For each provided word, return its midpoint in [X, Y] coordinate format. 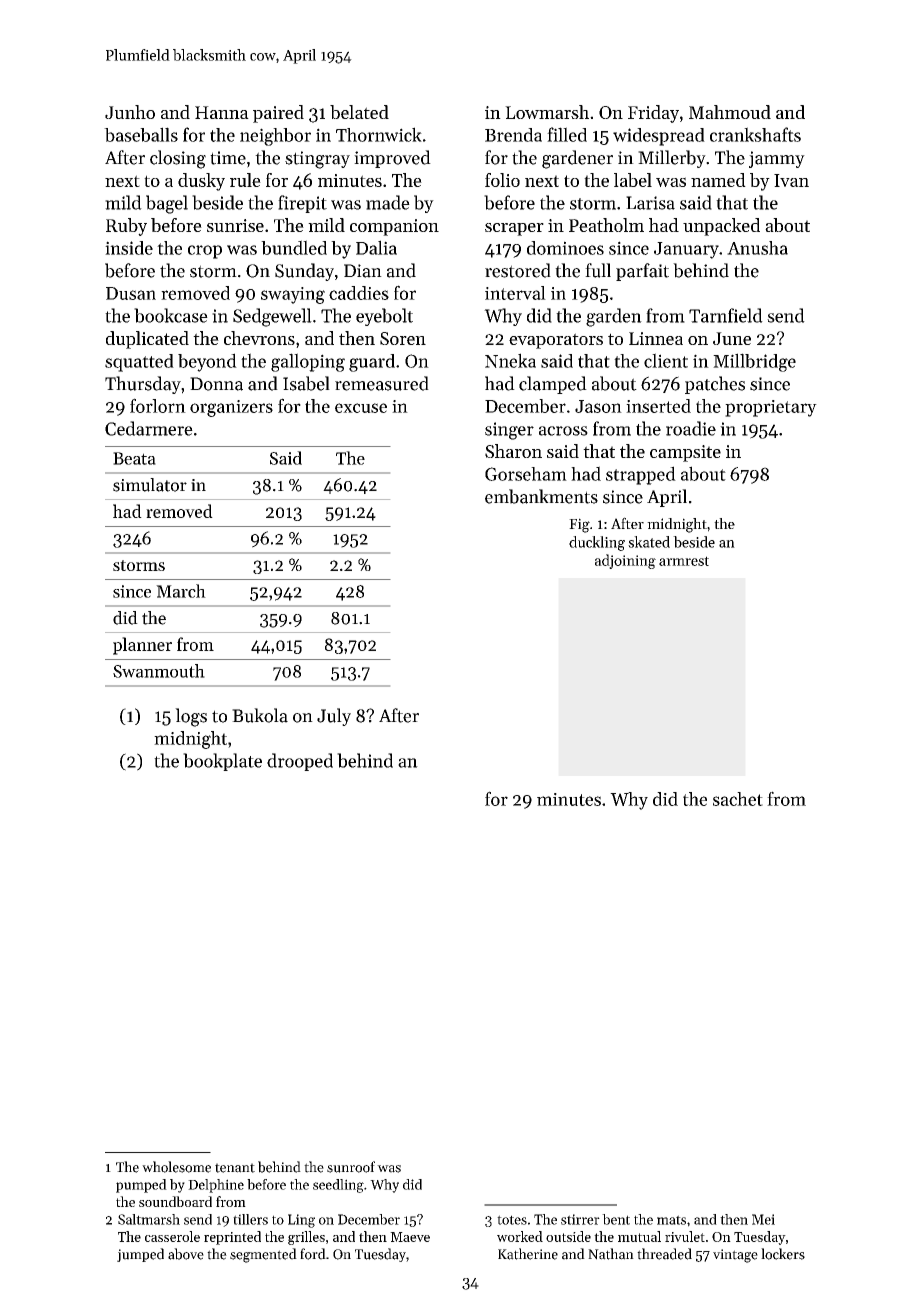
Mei [763, 1219]
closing [178, 159]
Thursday [143, 385]
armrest [684, 561]
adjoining [625, 561]
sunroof [351, 1167]
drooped [300, 762]
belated [359, 112]
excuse [361, 408]
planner [142, 646]
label [633, 180]
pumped [141, 1186]
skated [649, 542]
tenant [235, 1168]
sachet [738, 799]
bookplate [222, 762]
